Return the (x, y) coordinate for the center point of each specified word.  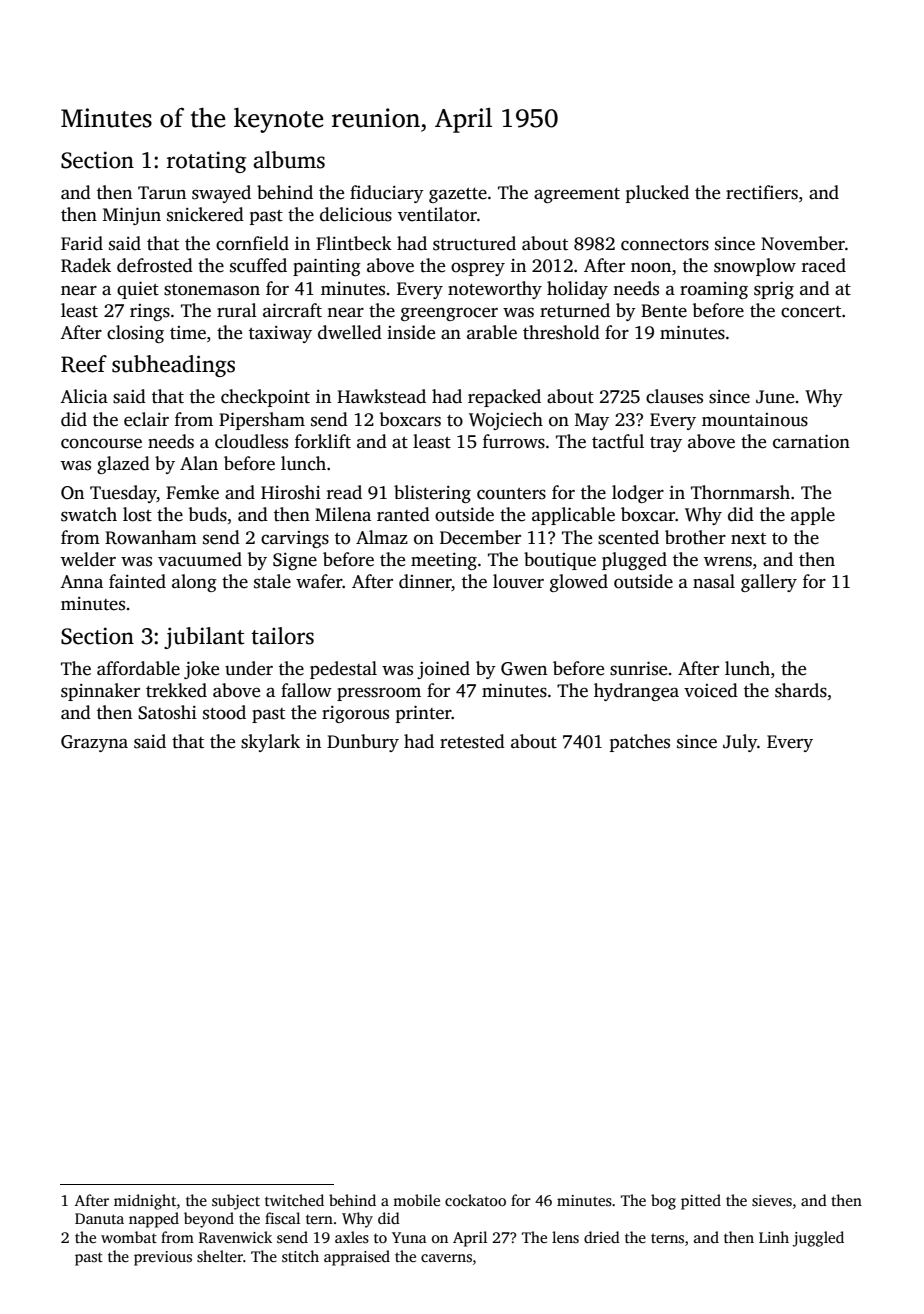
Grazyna (94, 743)
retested (472, 741)
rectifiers (762, 192)
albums (289, 160)
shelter (220, 1256)
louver (518, 581)
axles (352, 1237)
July (740, 743)
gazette (458, 195)
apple (813, 516)
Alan (199, 463)
